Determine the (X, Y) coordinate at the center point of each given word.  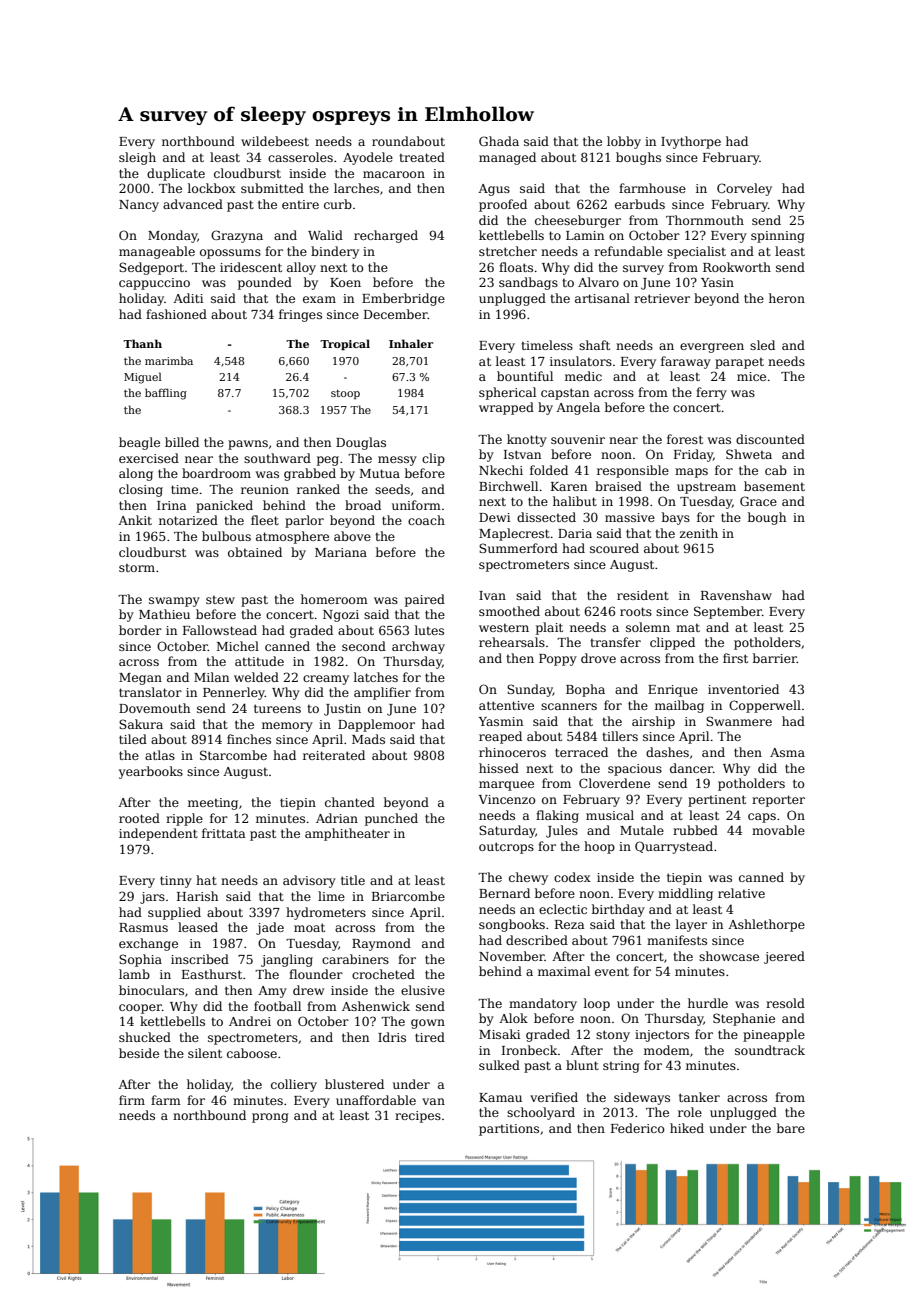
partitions (509, 1130)
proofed (503, 205)
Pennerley (234, 693)
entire (300, 204)
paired (425, 600)
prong (270, 1118)
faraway (686, 362)
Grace (758, 501)
